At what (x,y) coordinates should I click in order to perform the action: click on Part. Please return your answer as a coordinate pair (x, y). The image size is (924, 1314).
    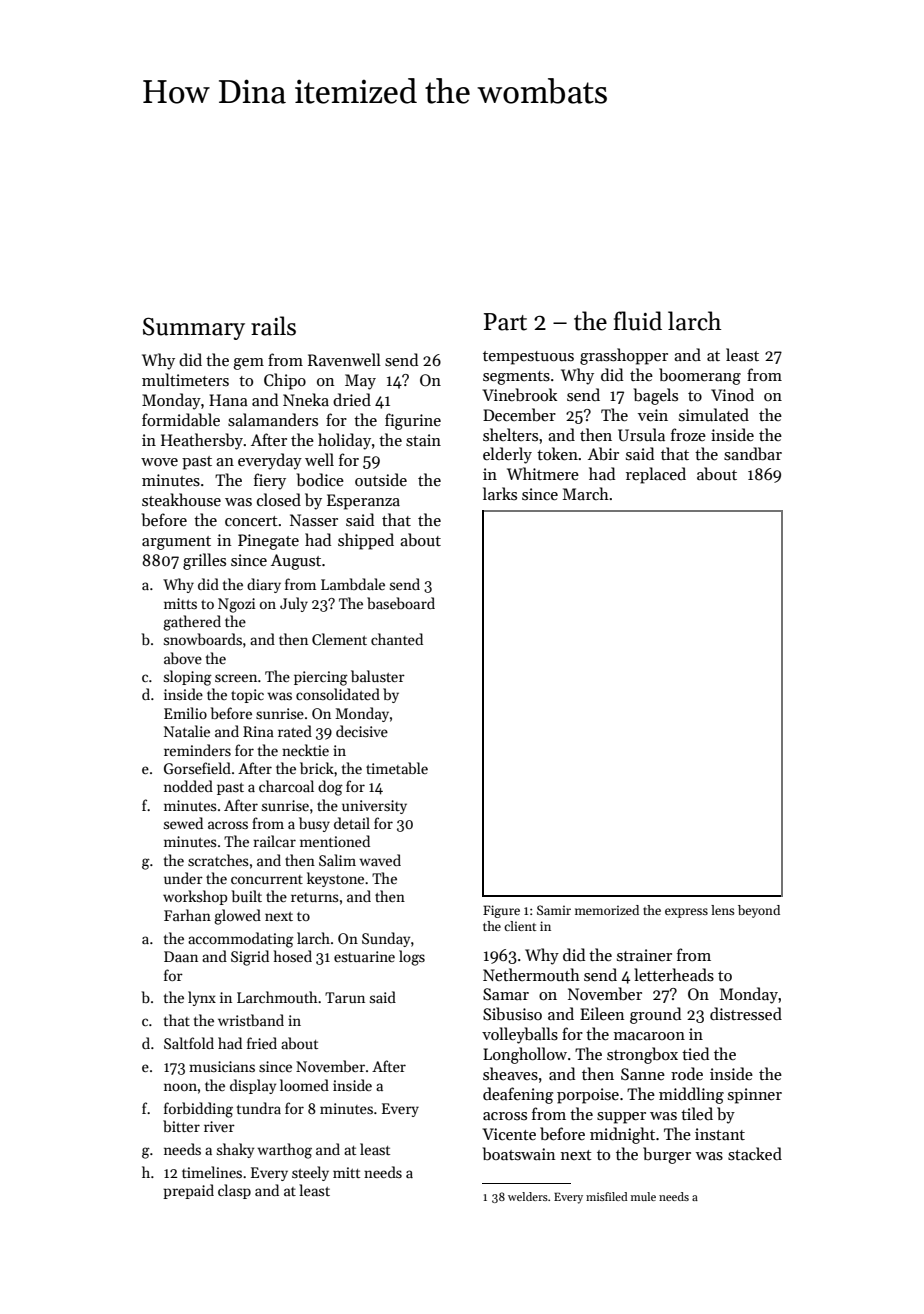
    Looking at the image, I should click on (505, 322).
